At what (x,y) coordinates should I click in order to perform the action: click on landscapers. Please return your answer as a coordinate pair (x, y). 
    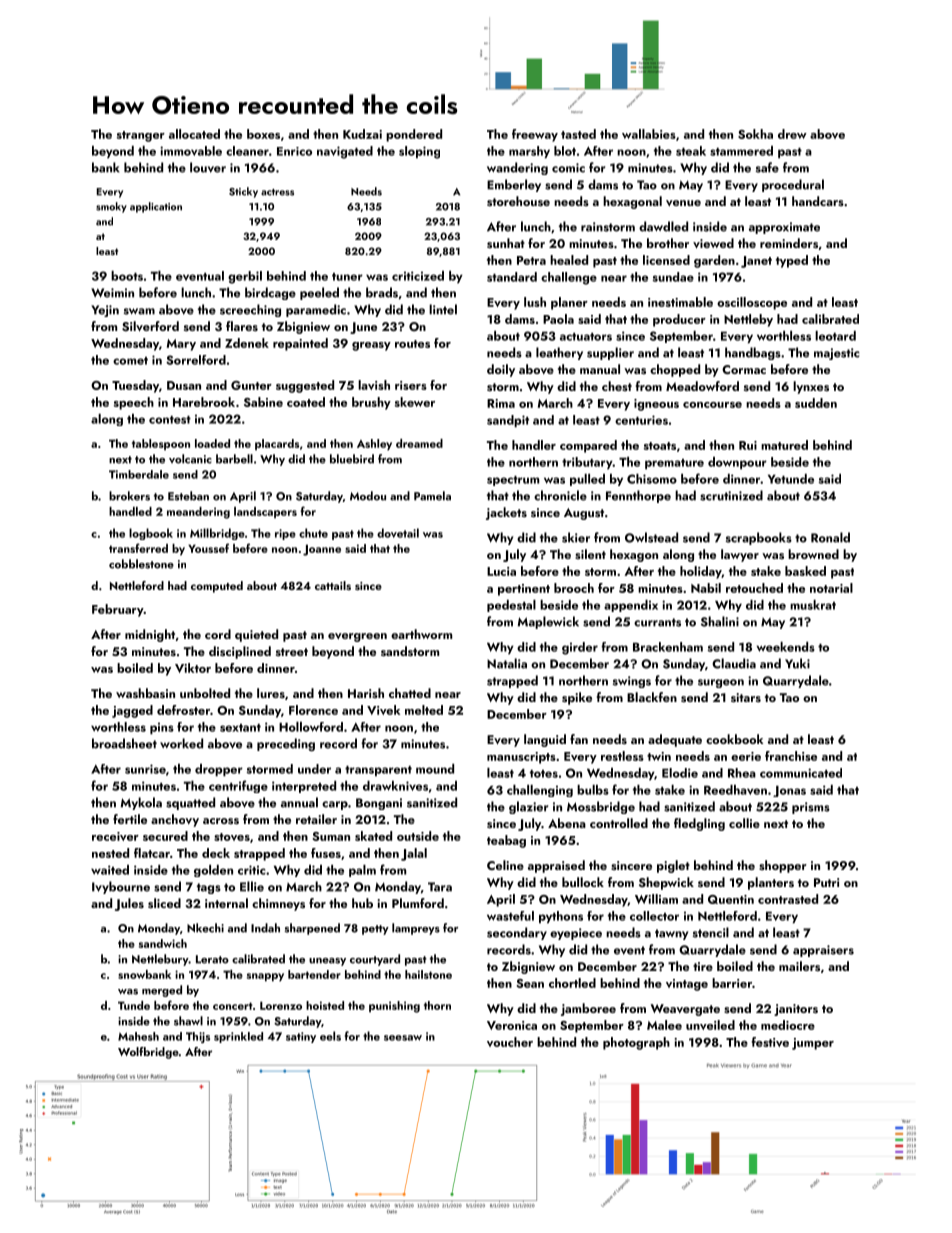
    Looking at the image, I should click on (265, 512).
